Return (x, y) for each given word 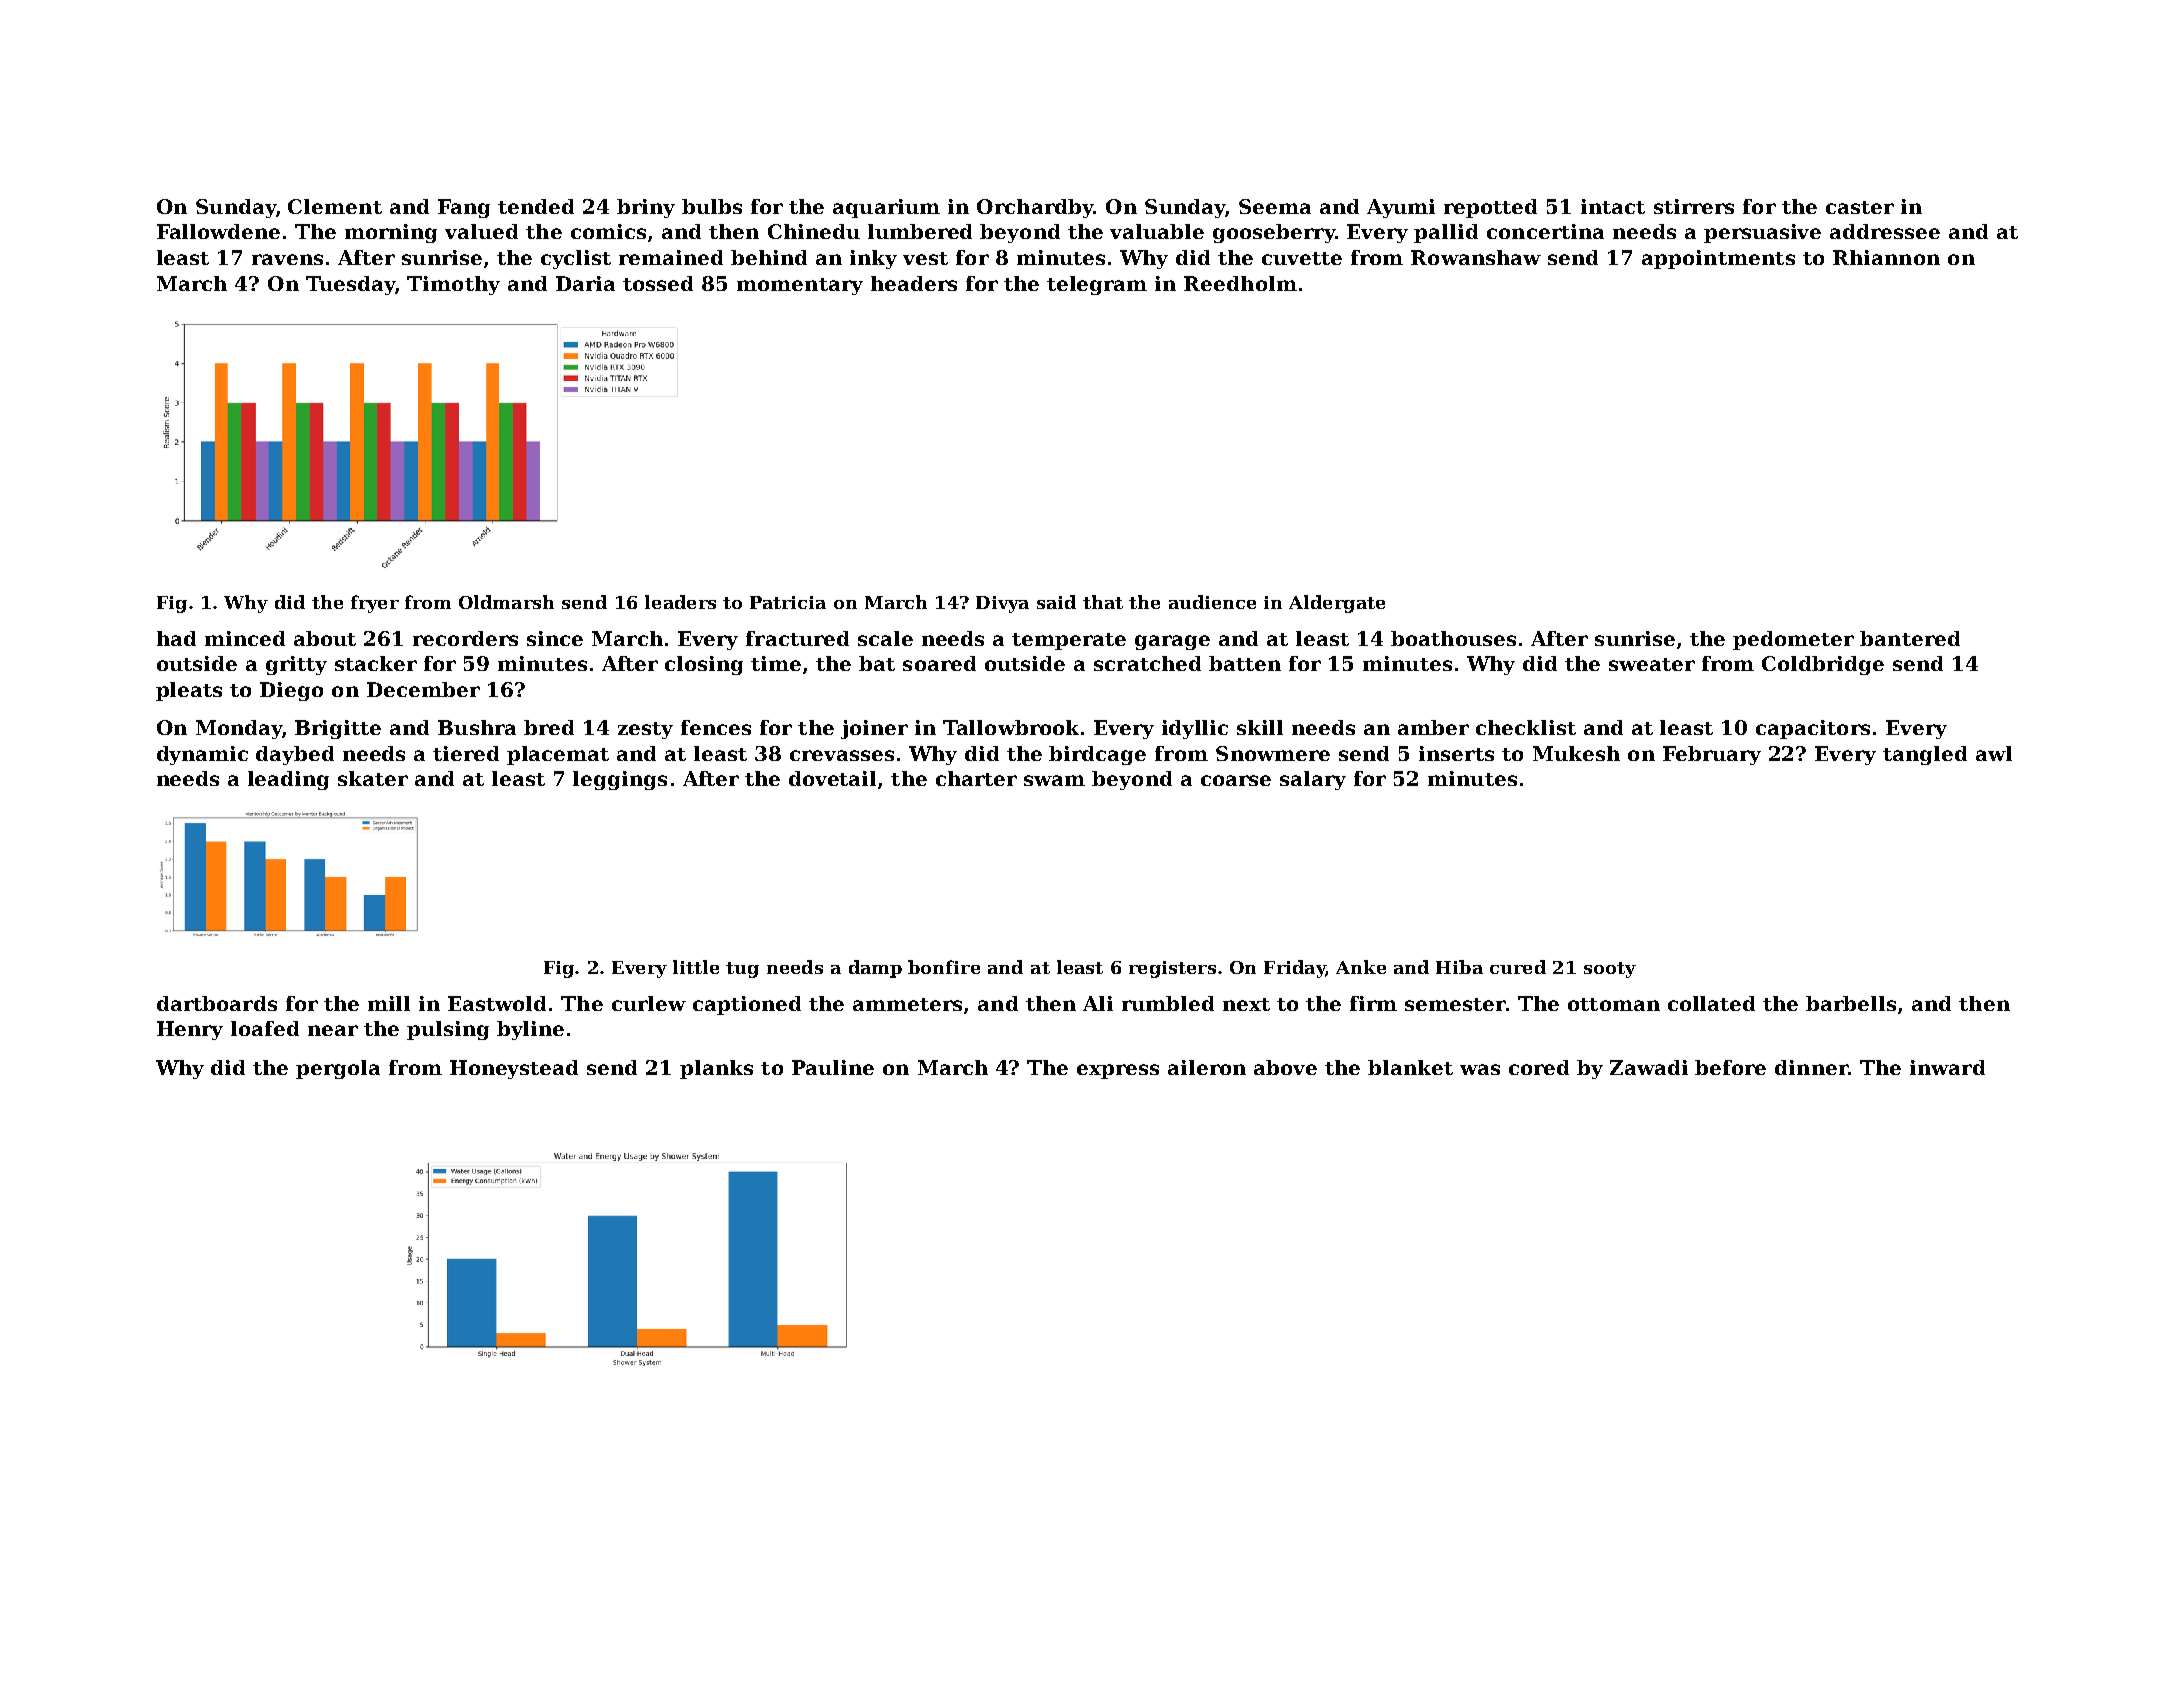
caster (1860, 207)
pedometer (1793, 640)
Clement (335, 206)
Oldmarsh (506, 602)
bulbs (712, 206)
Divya (1002, 604)
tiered (466, 753)
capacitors (1813, 729)
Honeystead (514, 1069)
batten (1245, 663)
